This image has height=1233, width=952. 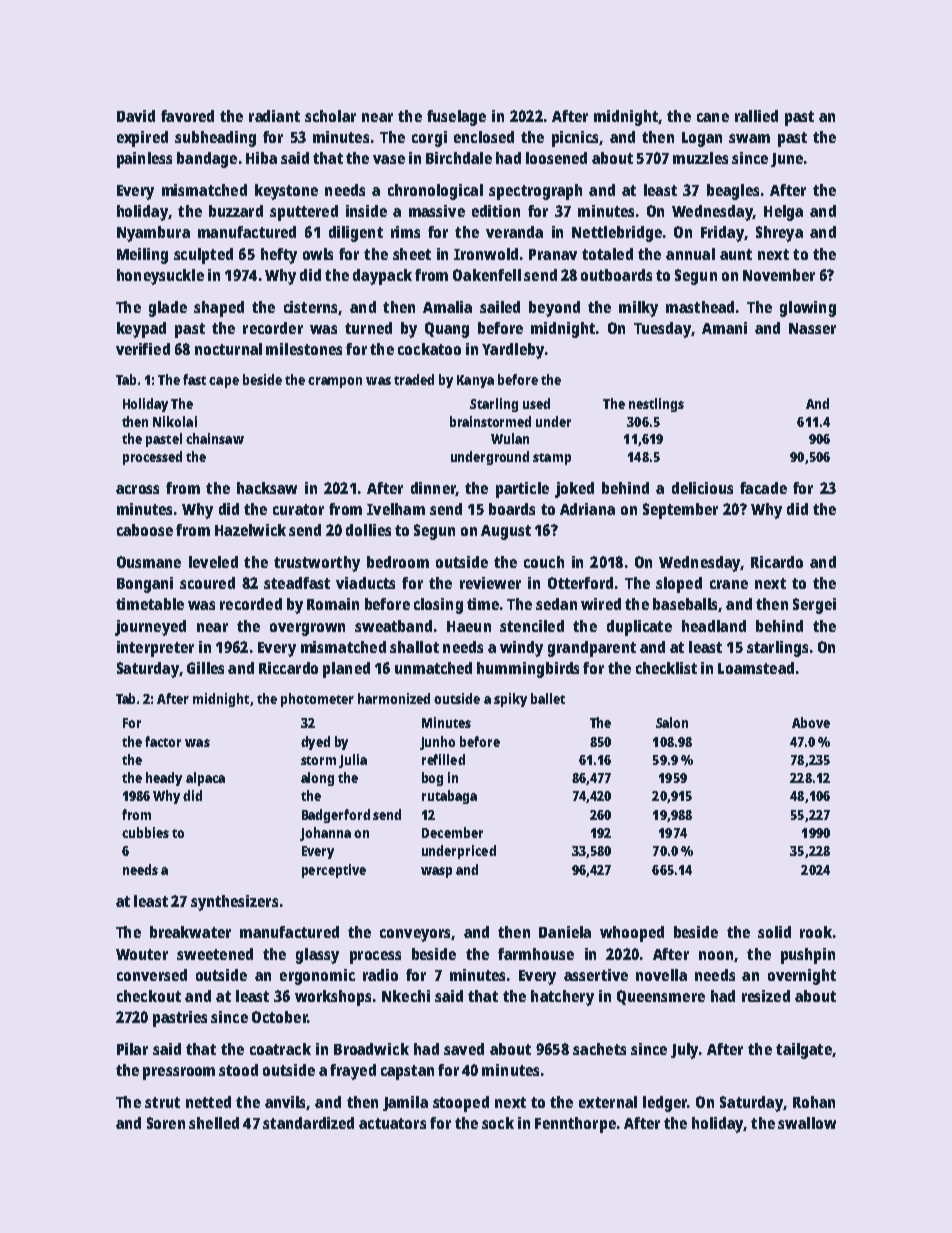 I want to click on loosened, so click(x=556, y=158).
